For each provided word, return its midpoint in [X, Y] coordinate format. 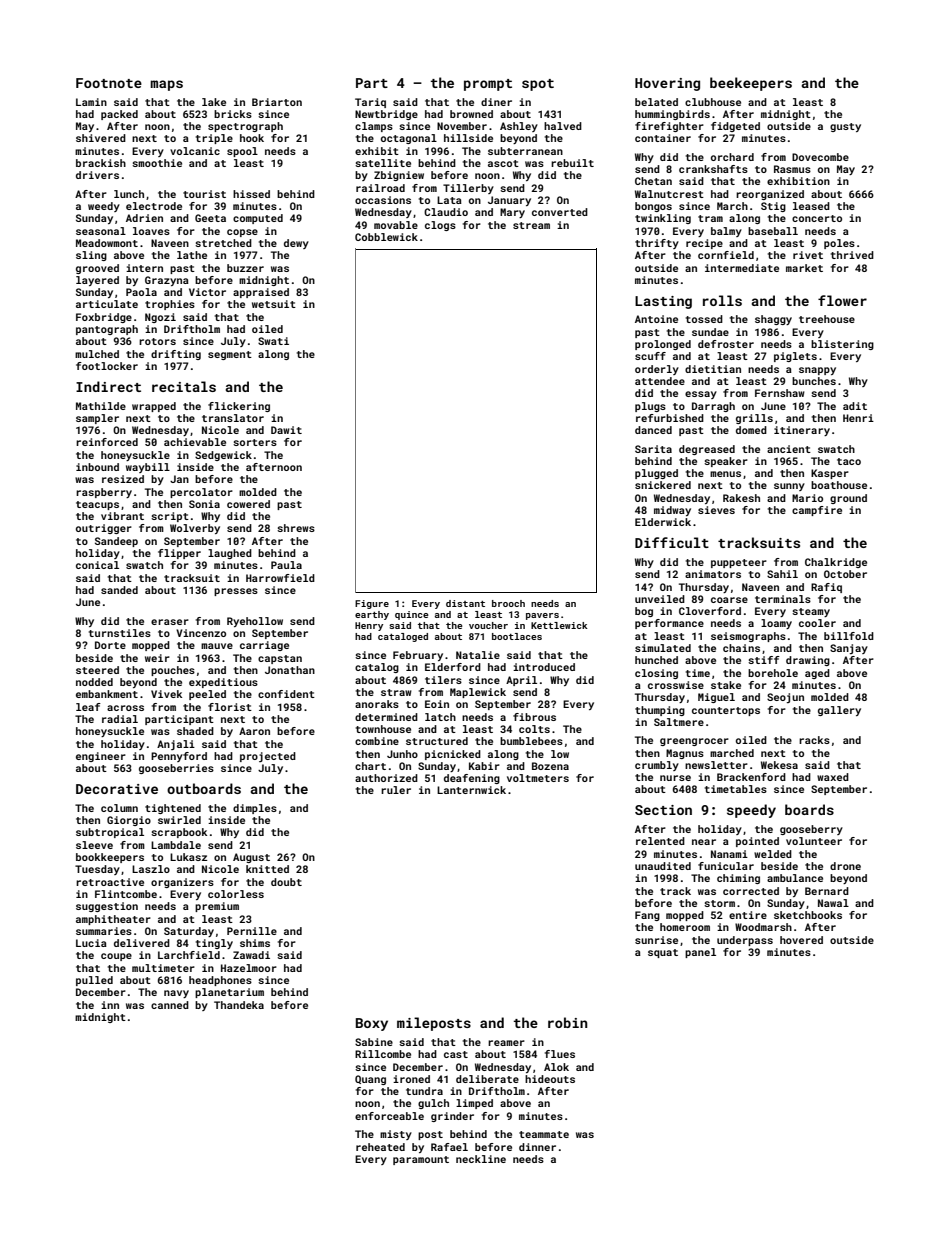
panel [700, 953]
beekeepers [751, 84]
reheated [380, 1147]
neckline [481, 1159]
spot [538, 85]
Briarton [277, 102]
